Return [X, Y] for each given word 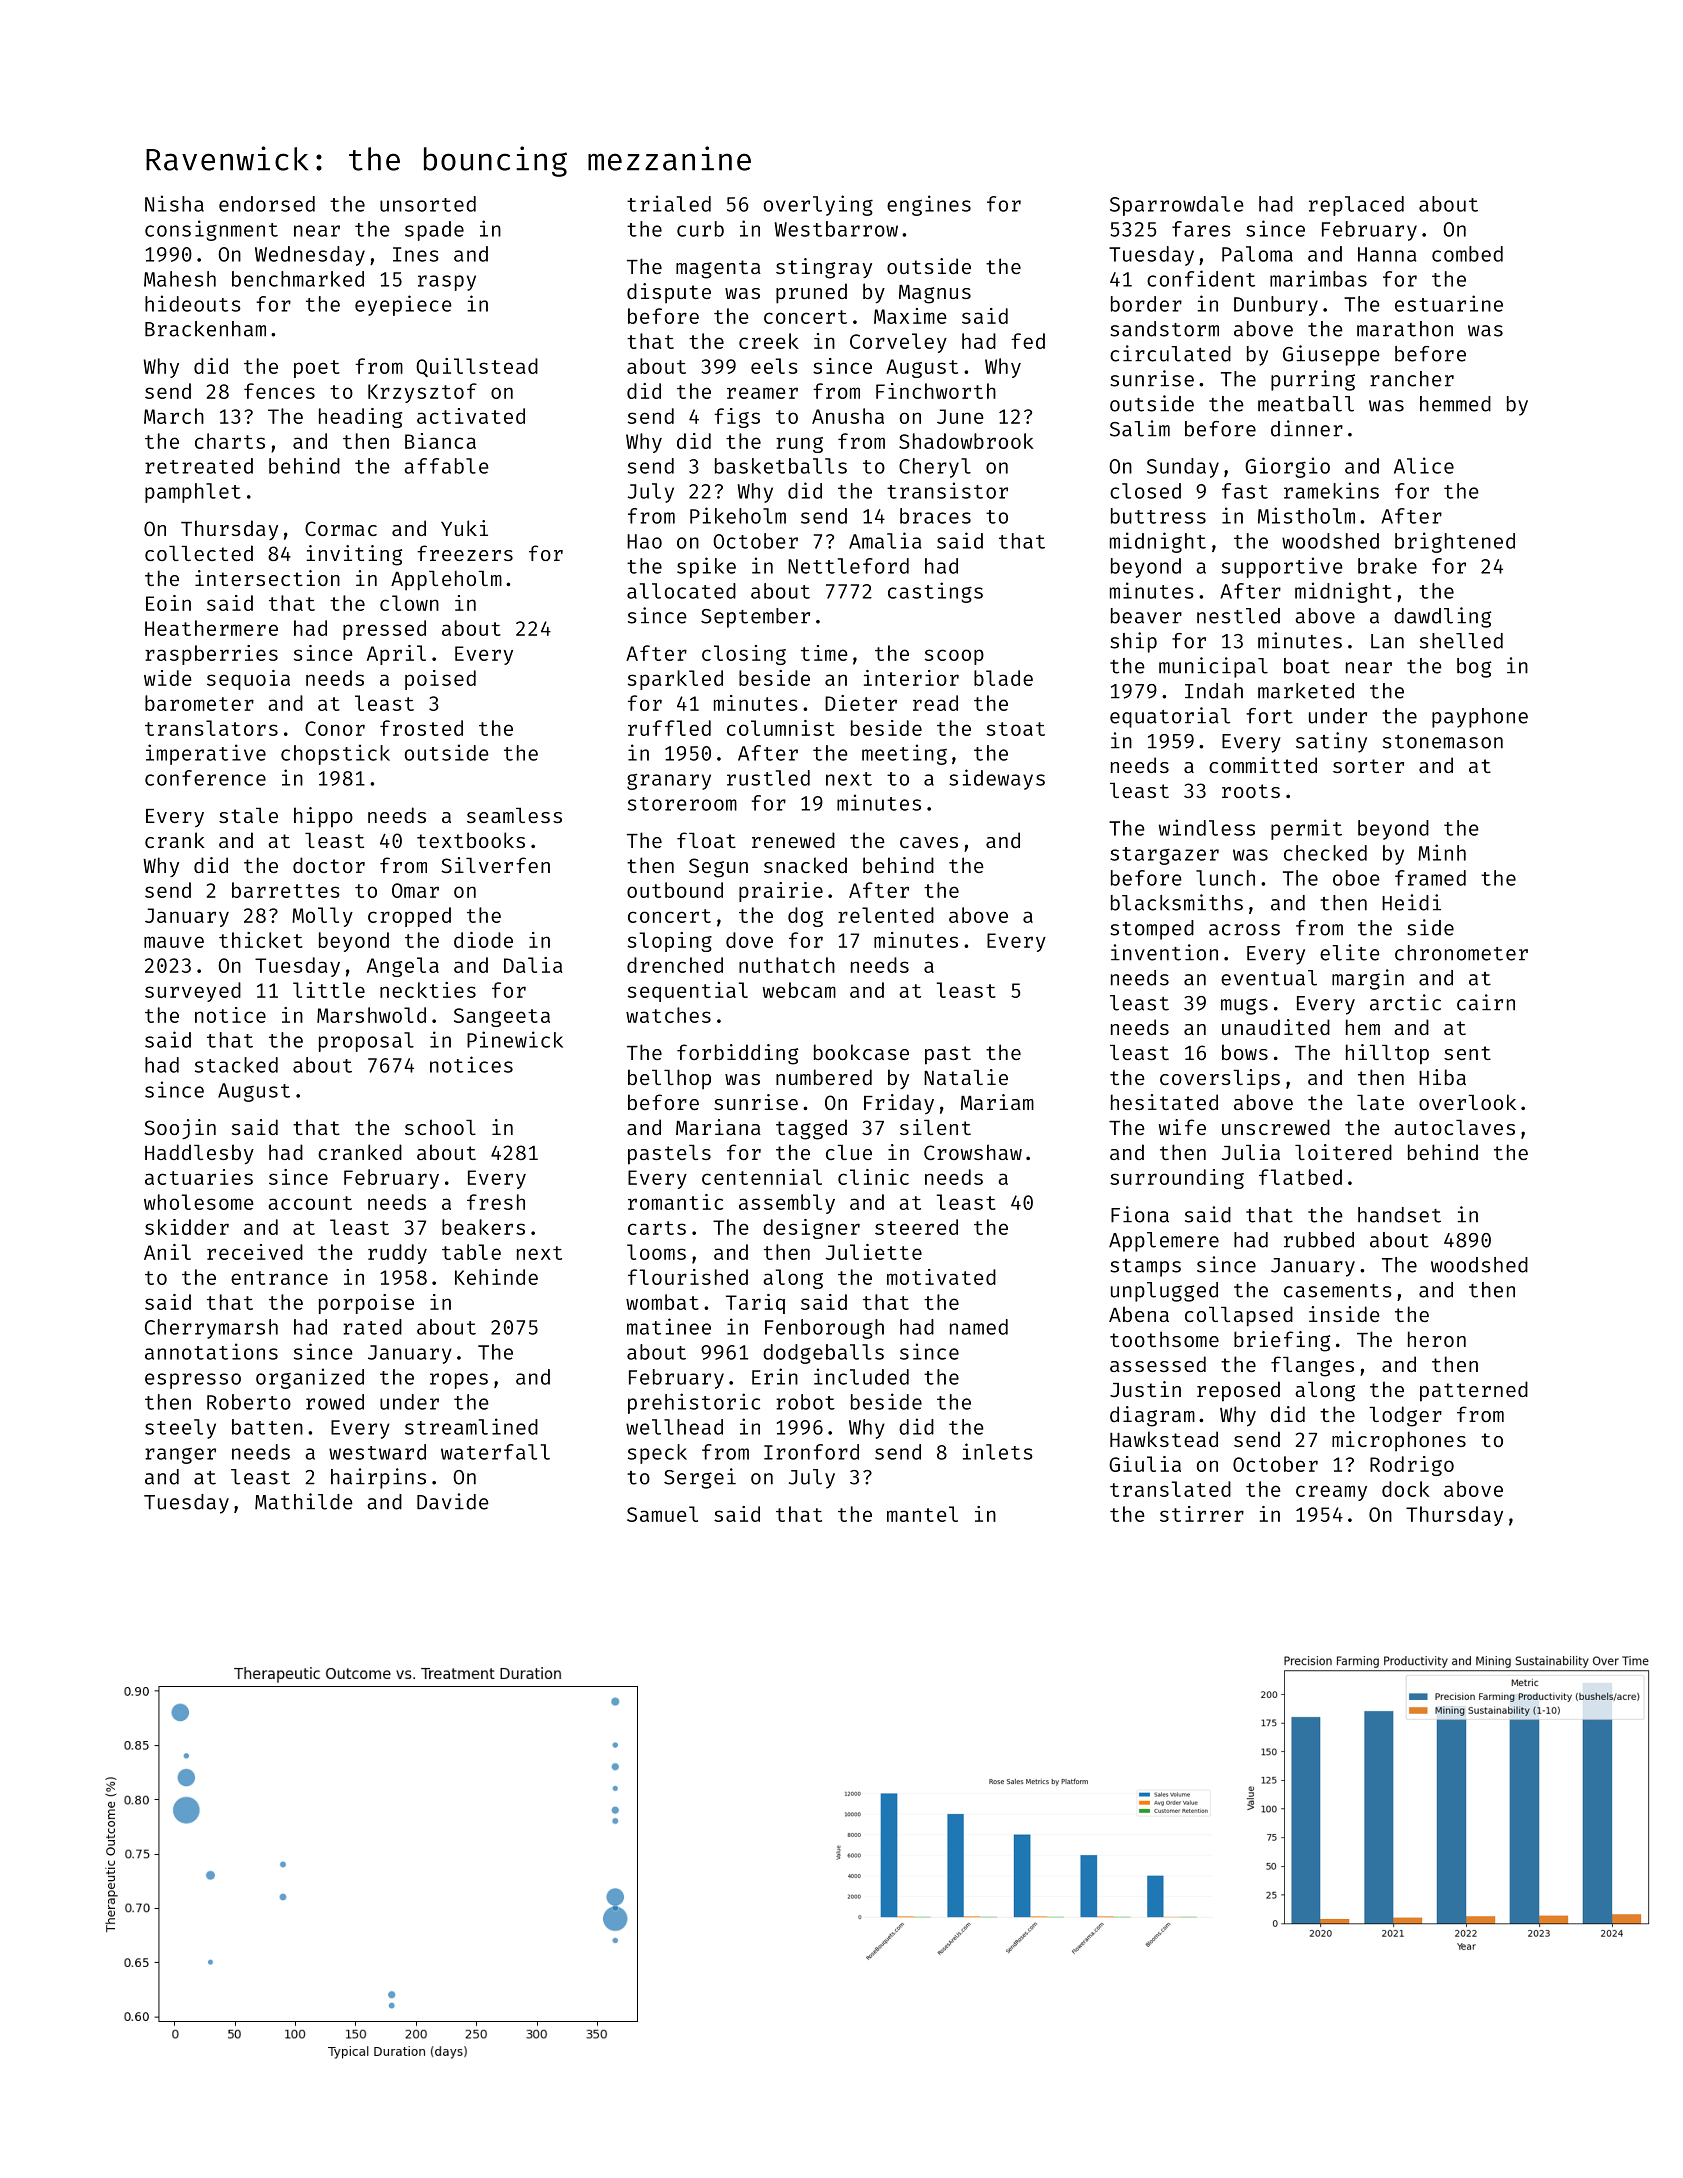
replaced [1356, 206]
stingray [824, 268]
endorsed [267, 204]
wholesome [198, 1202]
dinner [1307, 428]
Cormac [341, 528]
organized [310, 1378]
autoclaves [1454, 1127]
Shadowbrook [966, 441]
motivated [941, 1277]
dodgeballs [823, 1354]
